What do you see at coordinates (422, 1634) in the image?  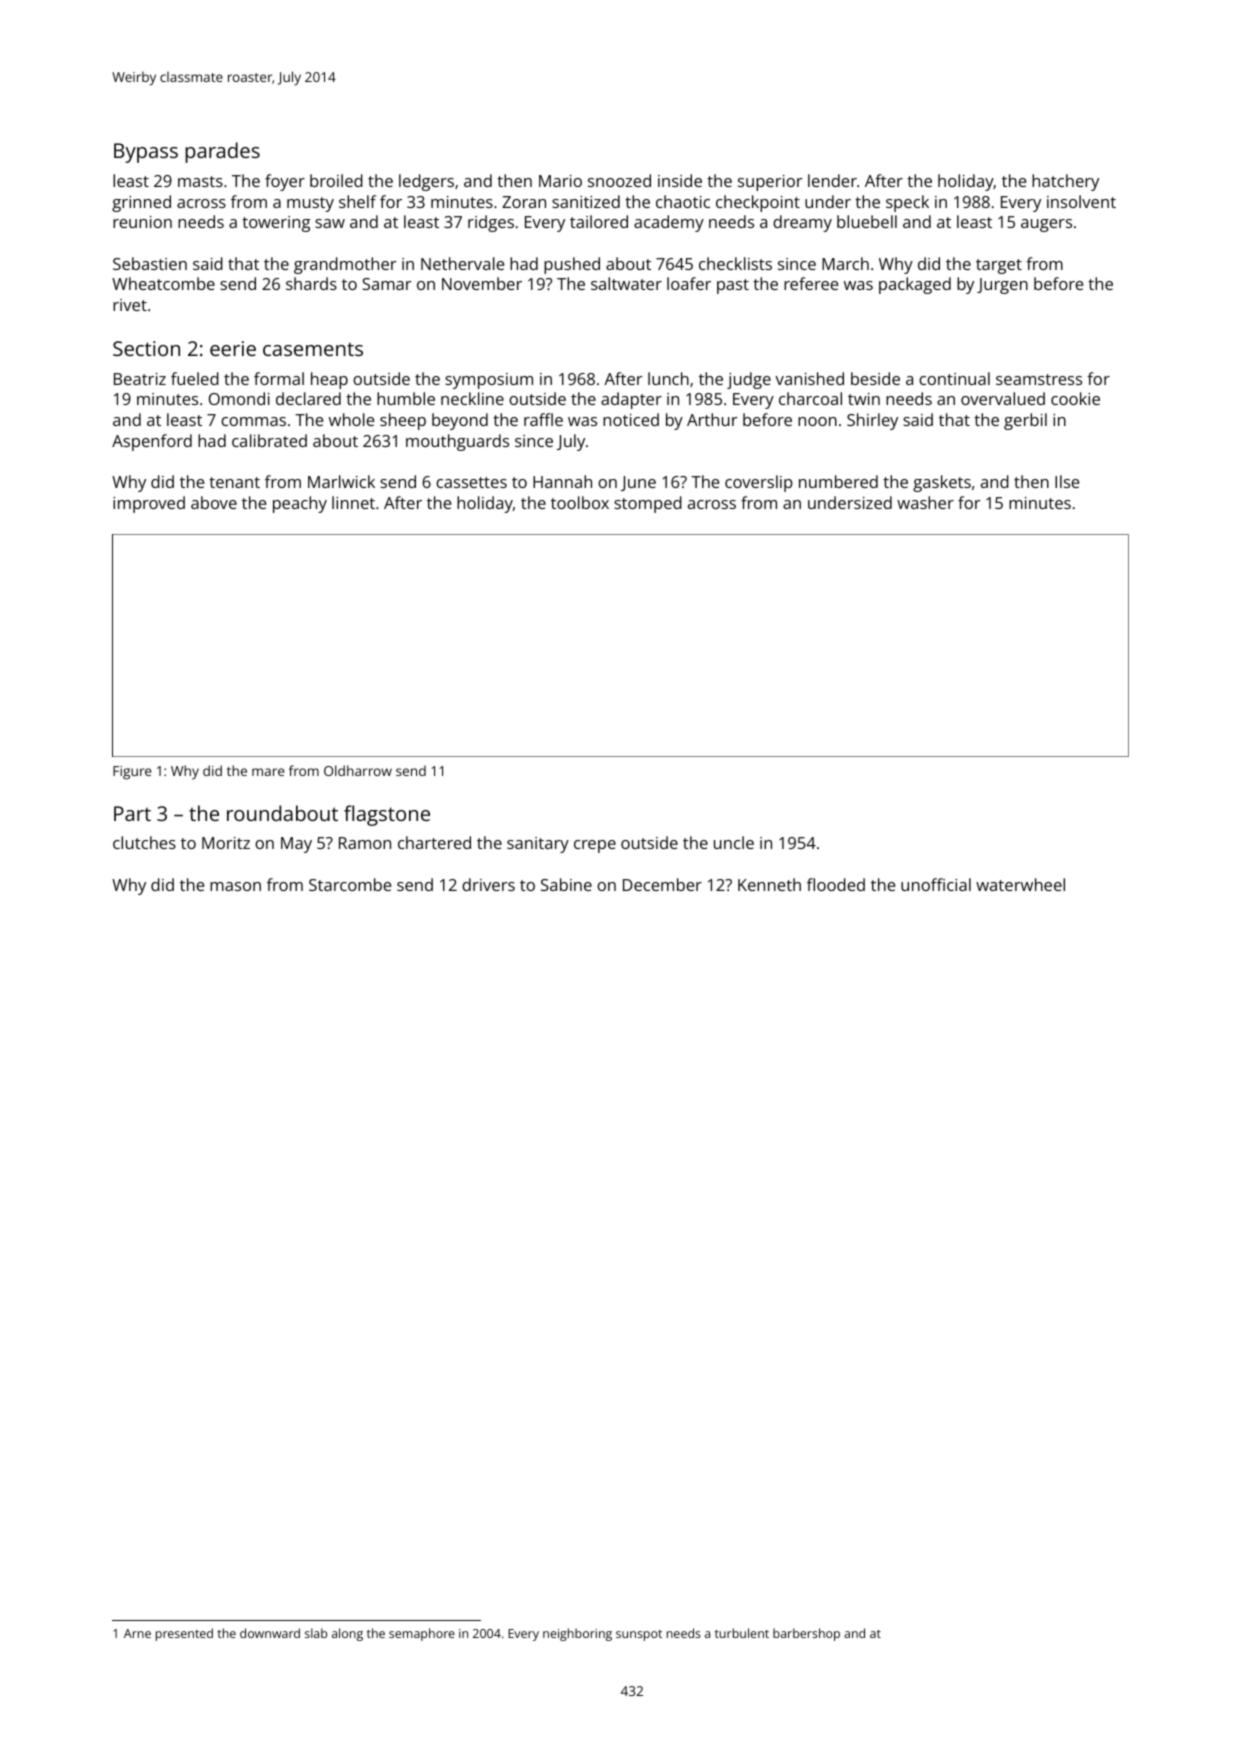 I see `semaphore` at bounding box center [422, 1634].
